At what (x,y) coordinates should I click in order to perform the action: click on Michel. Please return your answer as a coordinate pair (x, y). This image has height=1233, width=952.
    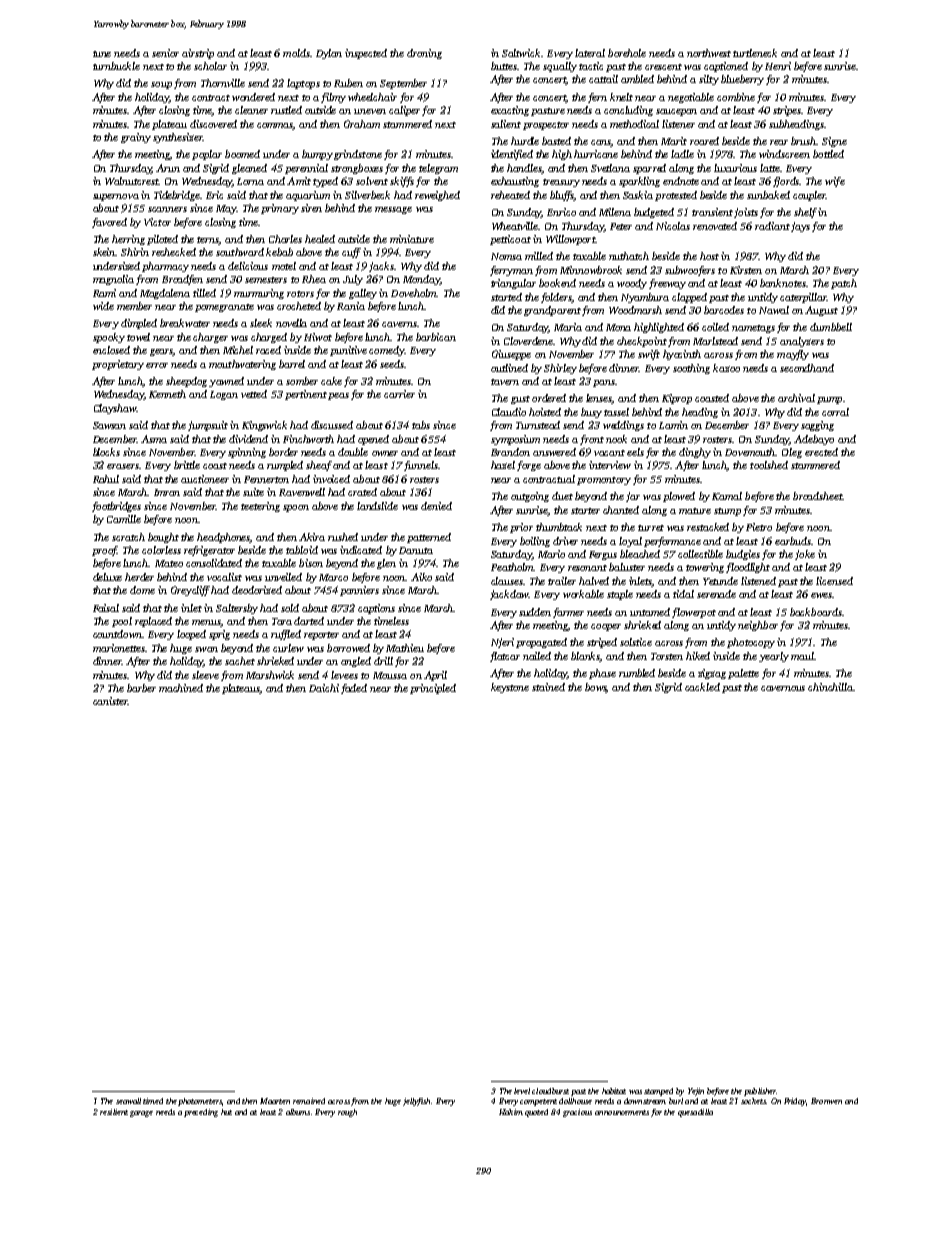
    Looking at the image, I should click on (238, 350).
